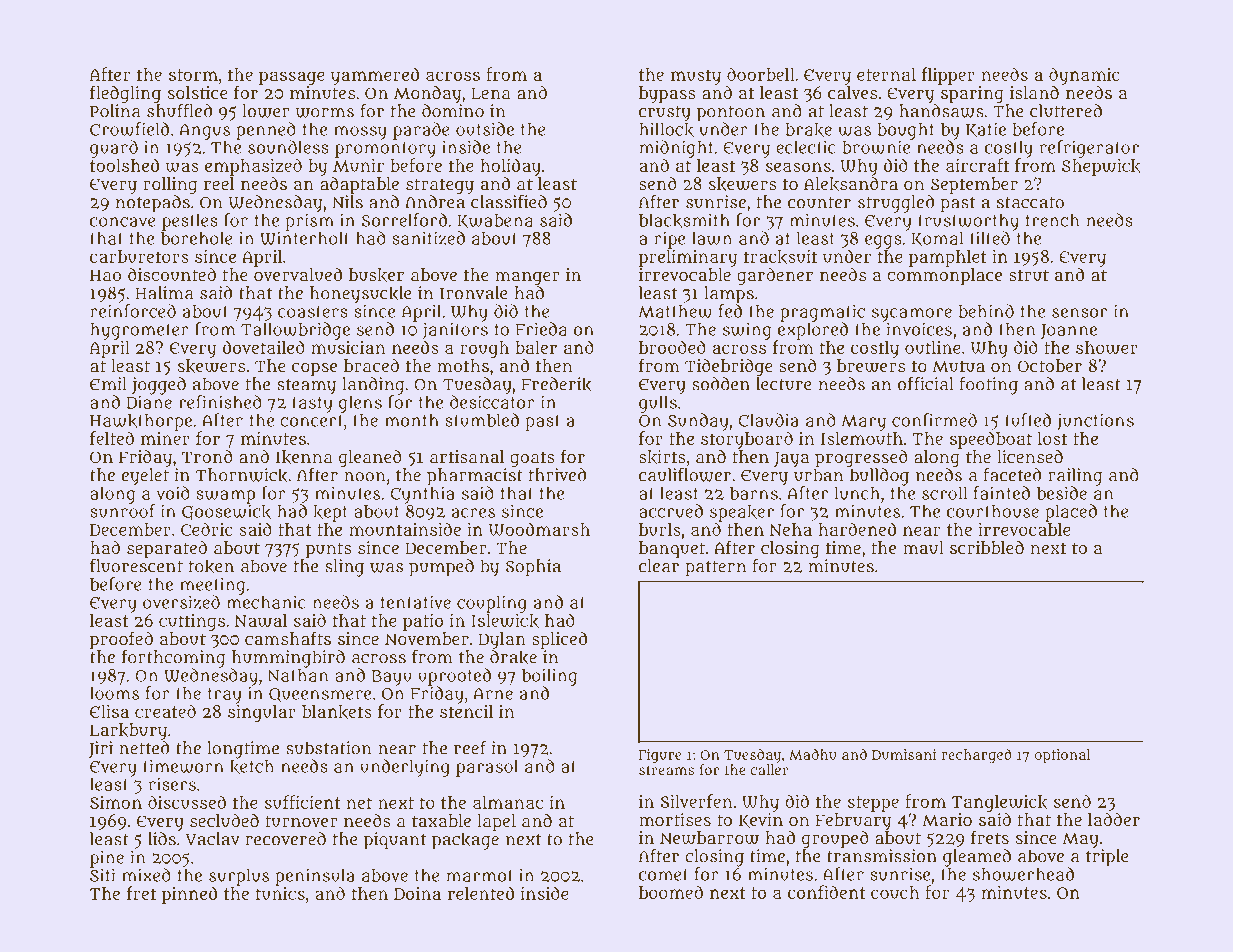 The height and width of the page is (952, 1233). I want to click on storm, so click(193, 75).
